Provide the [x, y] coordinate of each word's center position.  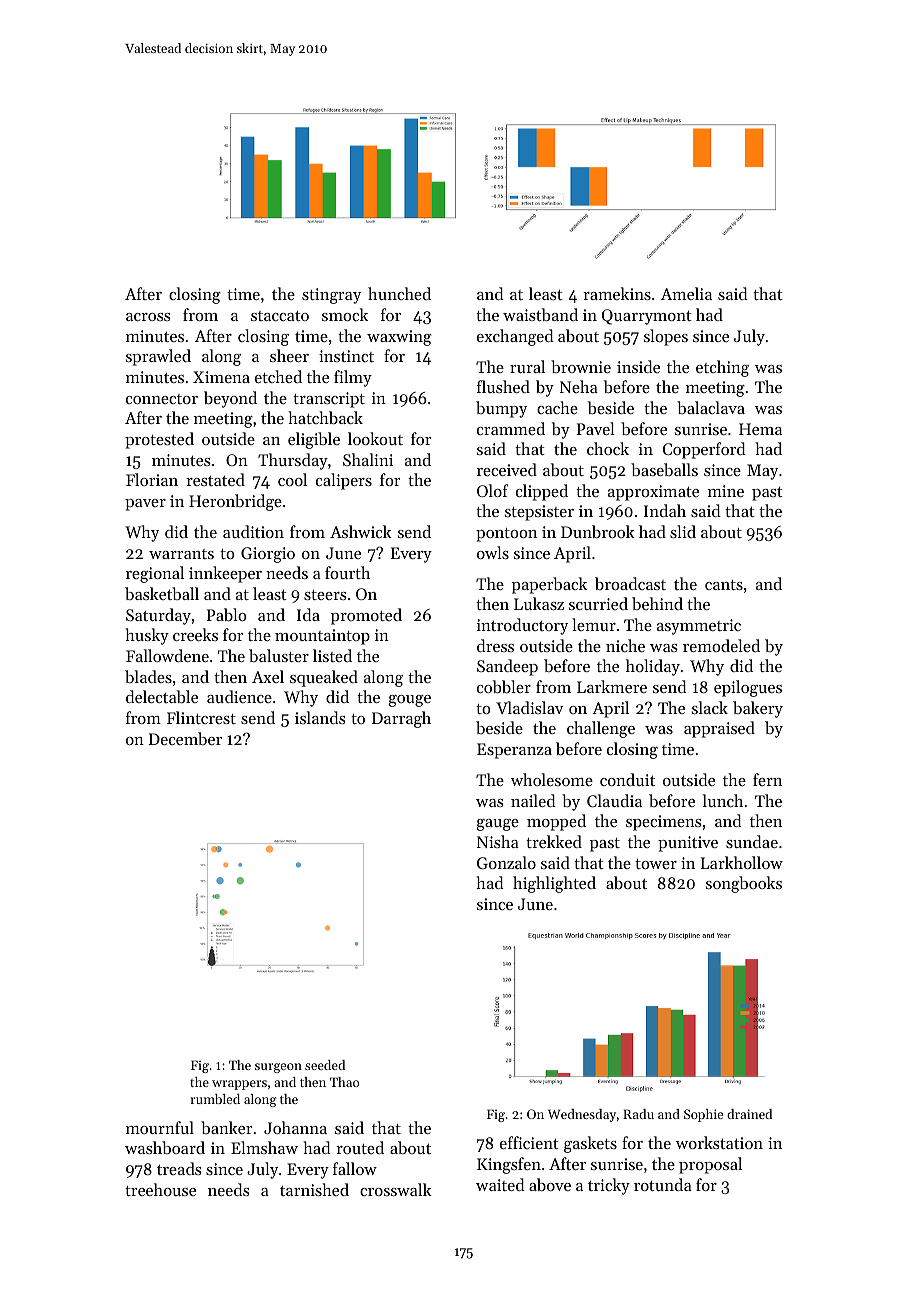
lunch [723, 800]
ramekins [617, 293]
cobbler [504, 686]
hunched [399, 293]
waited [500, 1184]
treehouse [160, 1189]
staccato [280, 316]
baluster [279, 655]
